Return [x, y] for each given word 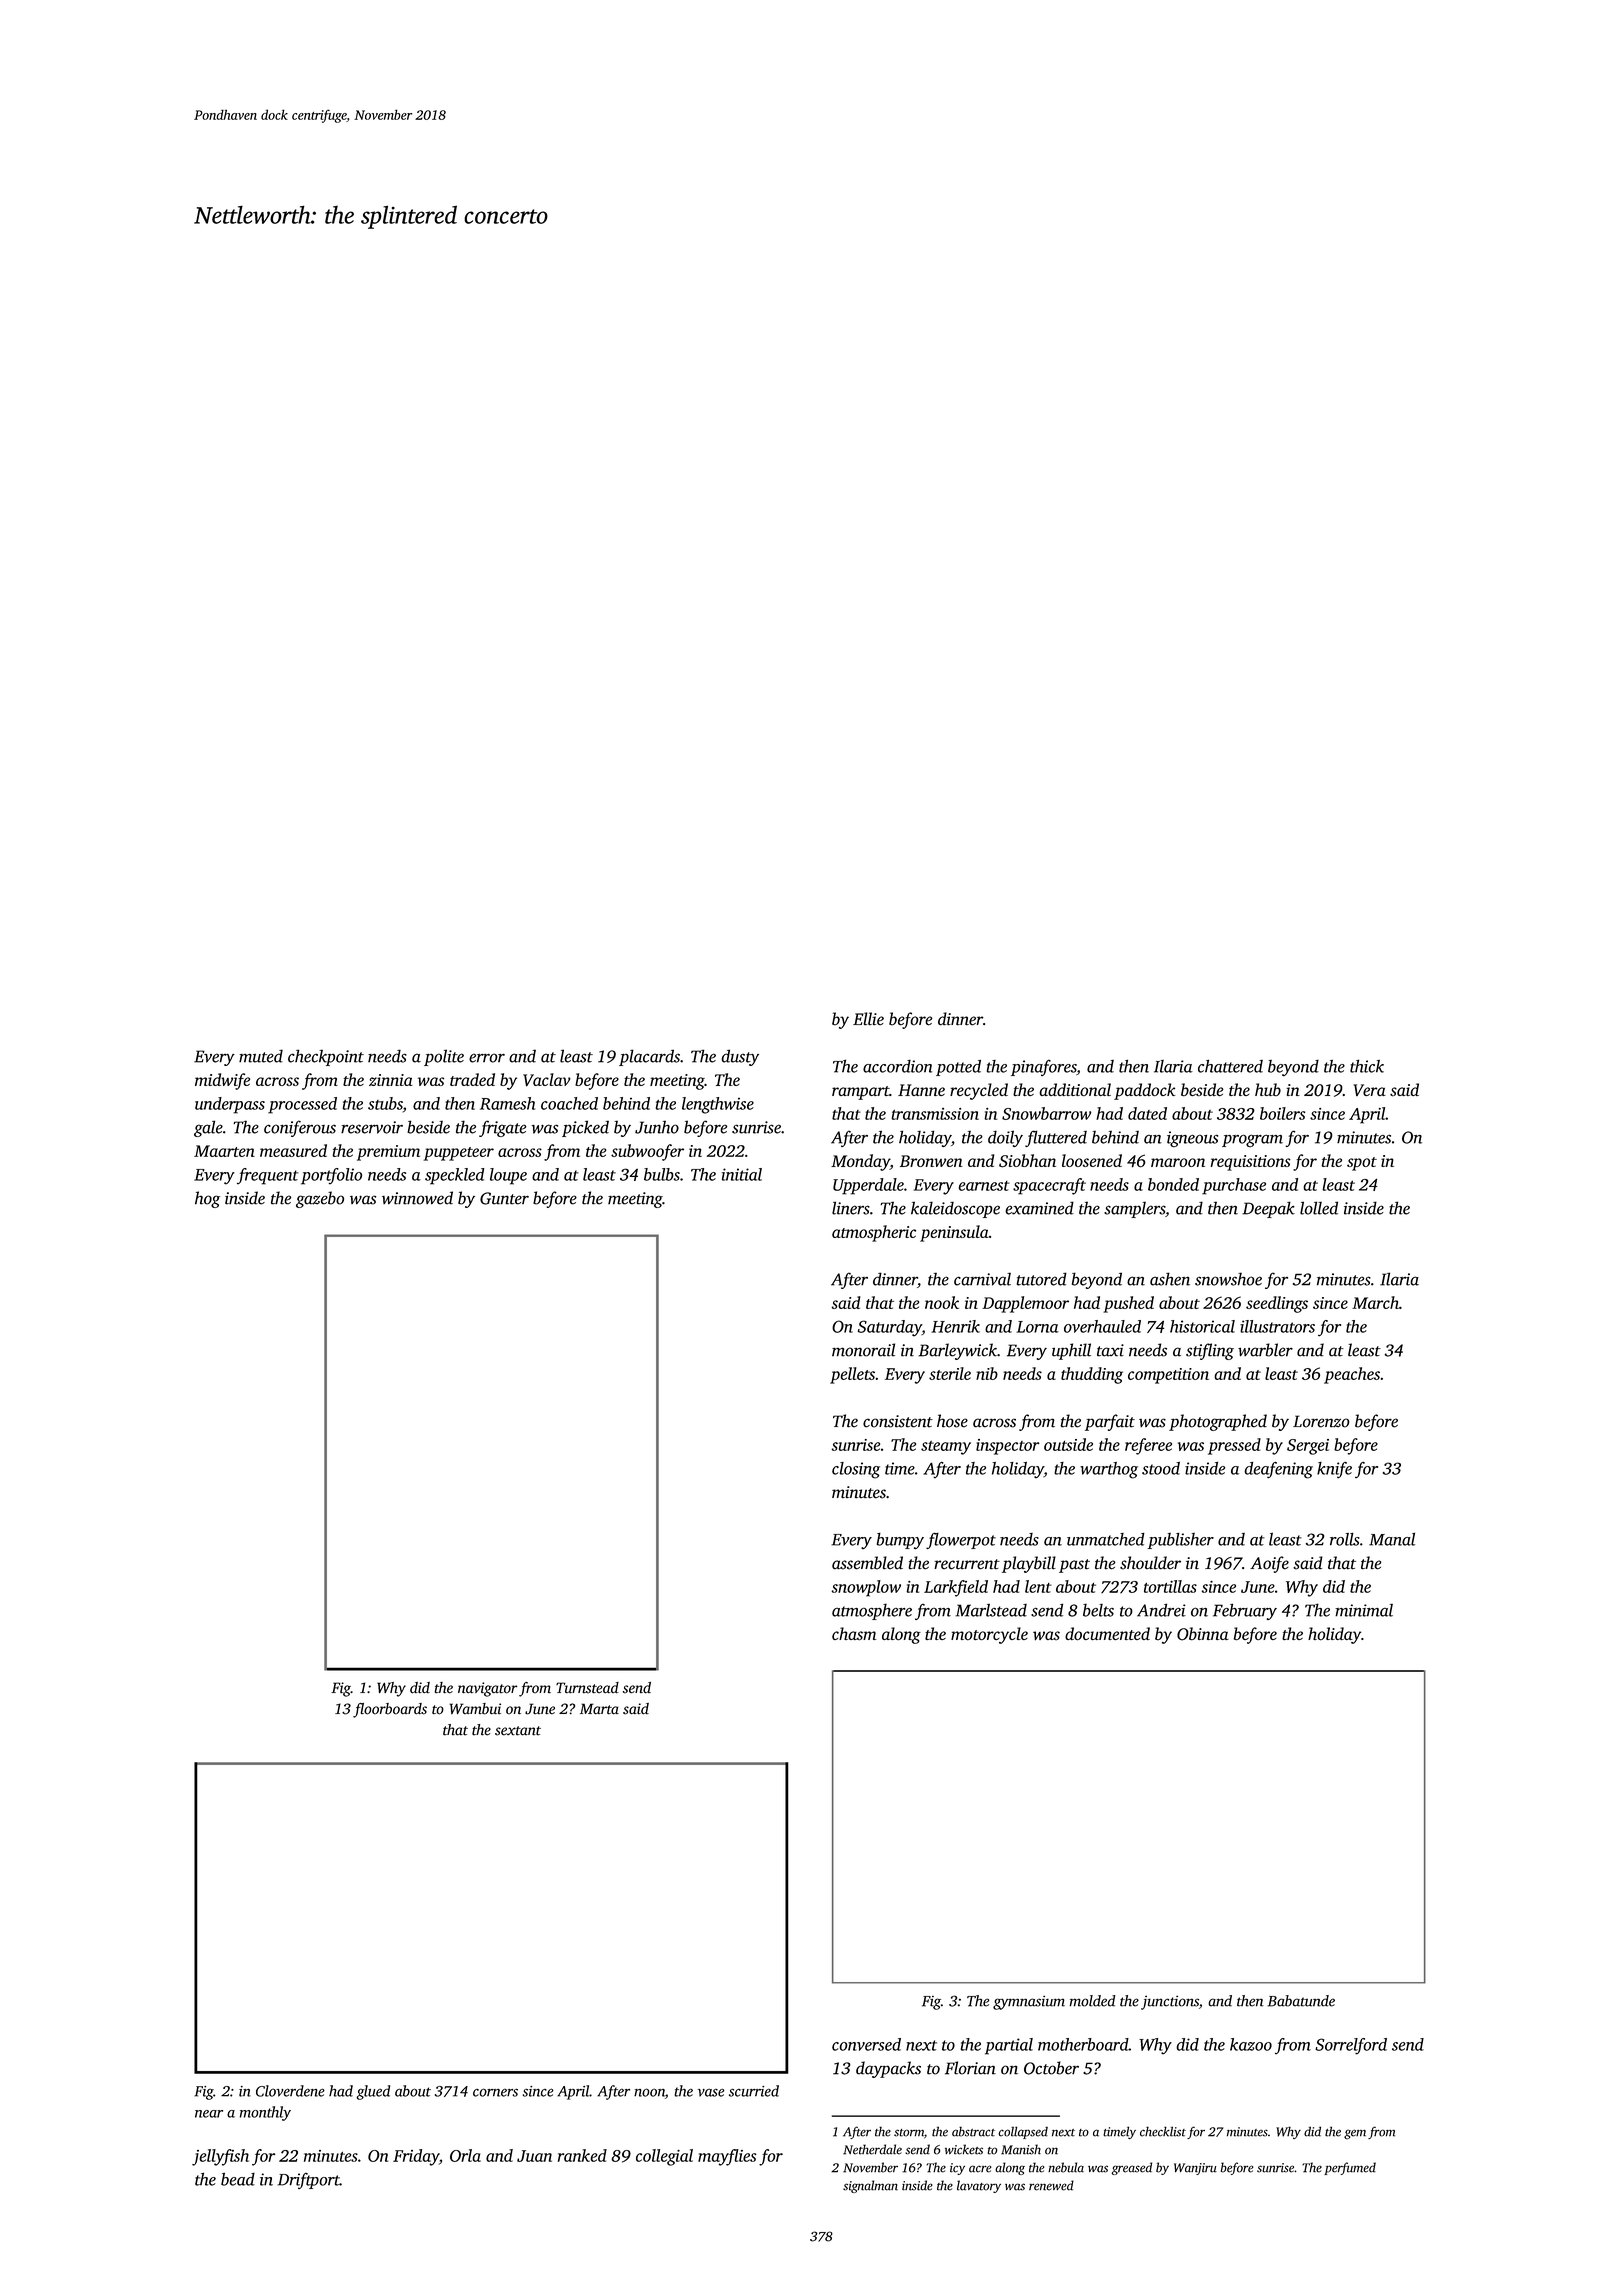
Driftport [308, 2181]
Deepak [1268, 1209]
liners [851, 1208]
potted [958, 1068]
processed [302, 1105]
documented [1107, 1633]
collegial [664, 2157]
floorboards [390, 1710]
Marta [599, 1709]
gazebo [320, 1199]
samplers [1134, 1209]
